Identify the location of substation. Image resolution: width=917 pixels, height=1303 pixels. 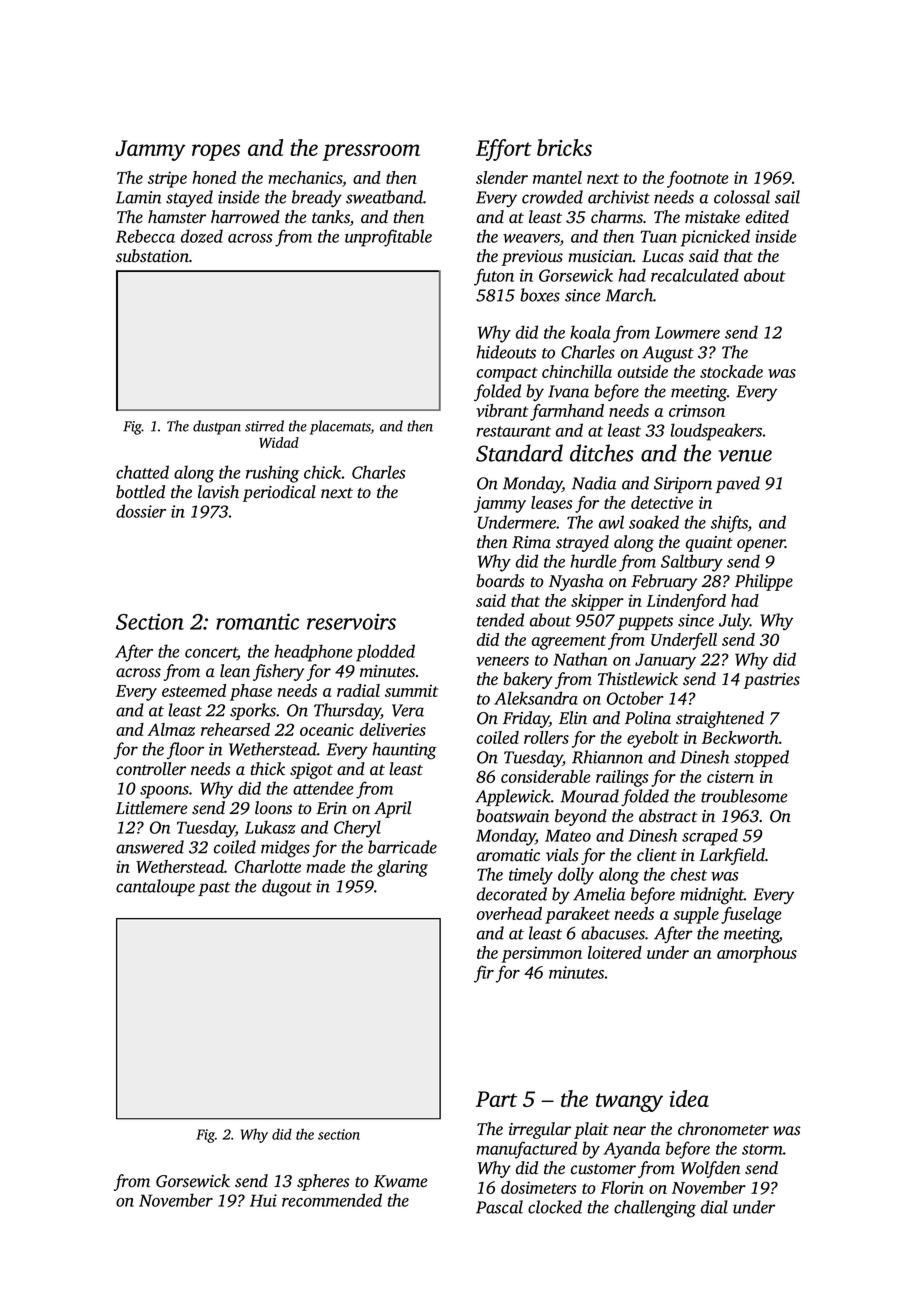
(152, 256).
